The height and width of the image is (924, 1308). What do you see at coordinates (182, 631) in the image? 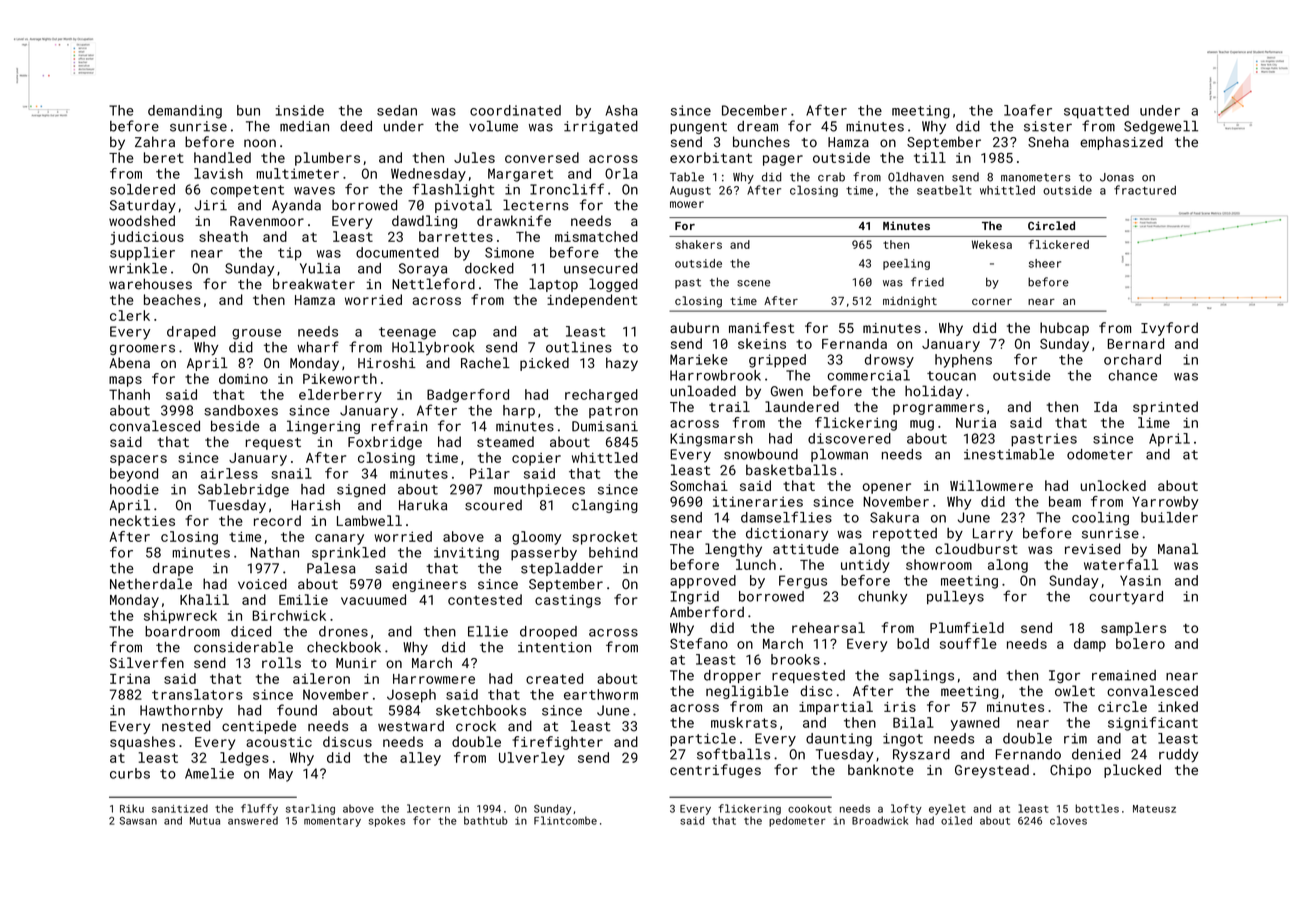
I see `boardroom` at bounding box center [182, 631].
